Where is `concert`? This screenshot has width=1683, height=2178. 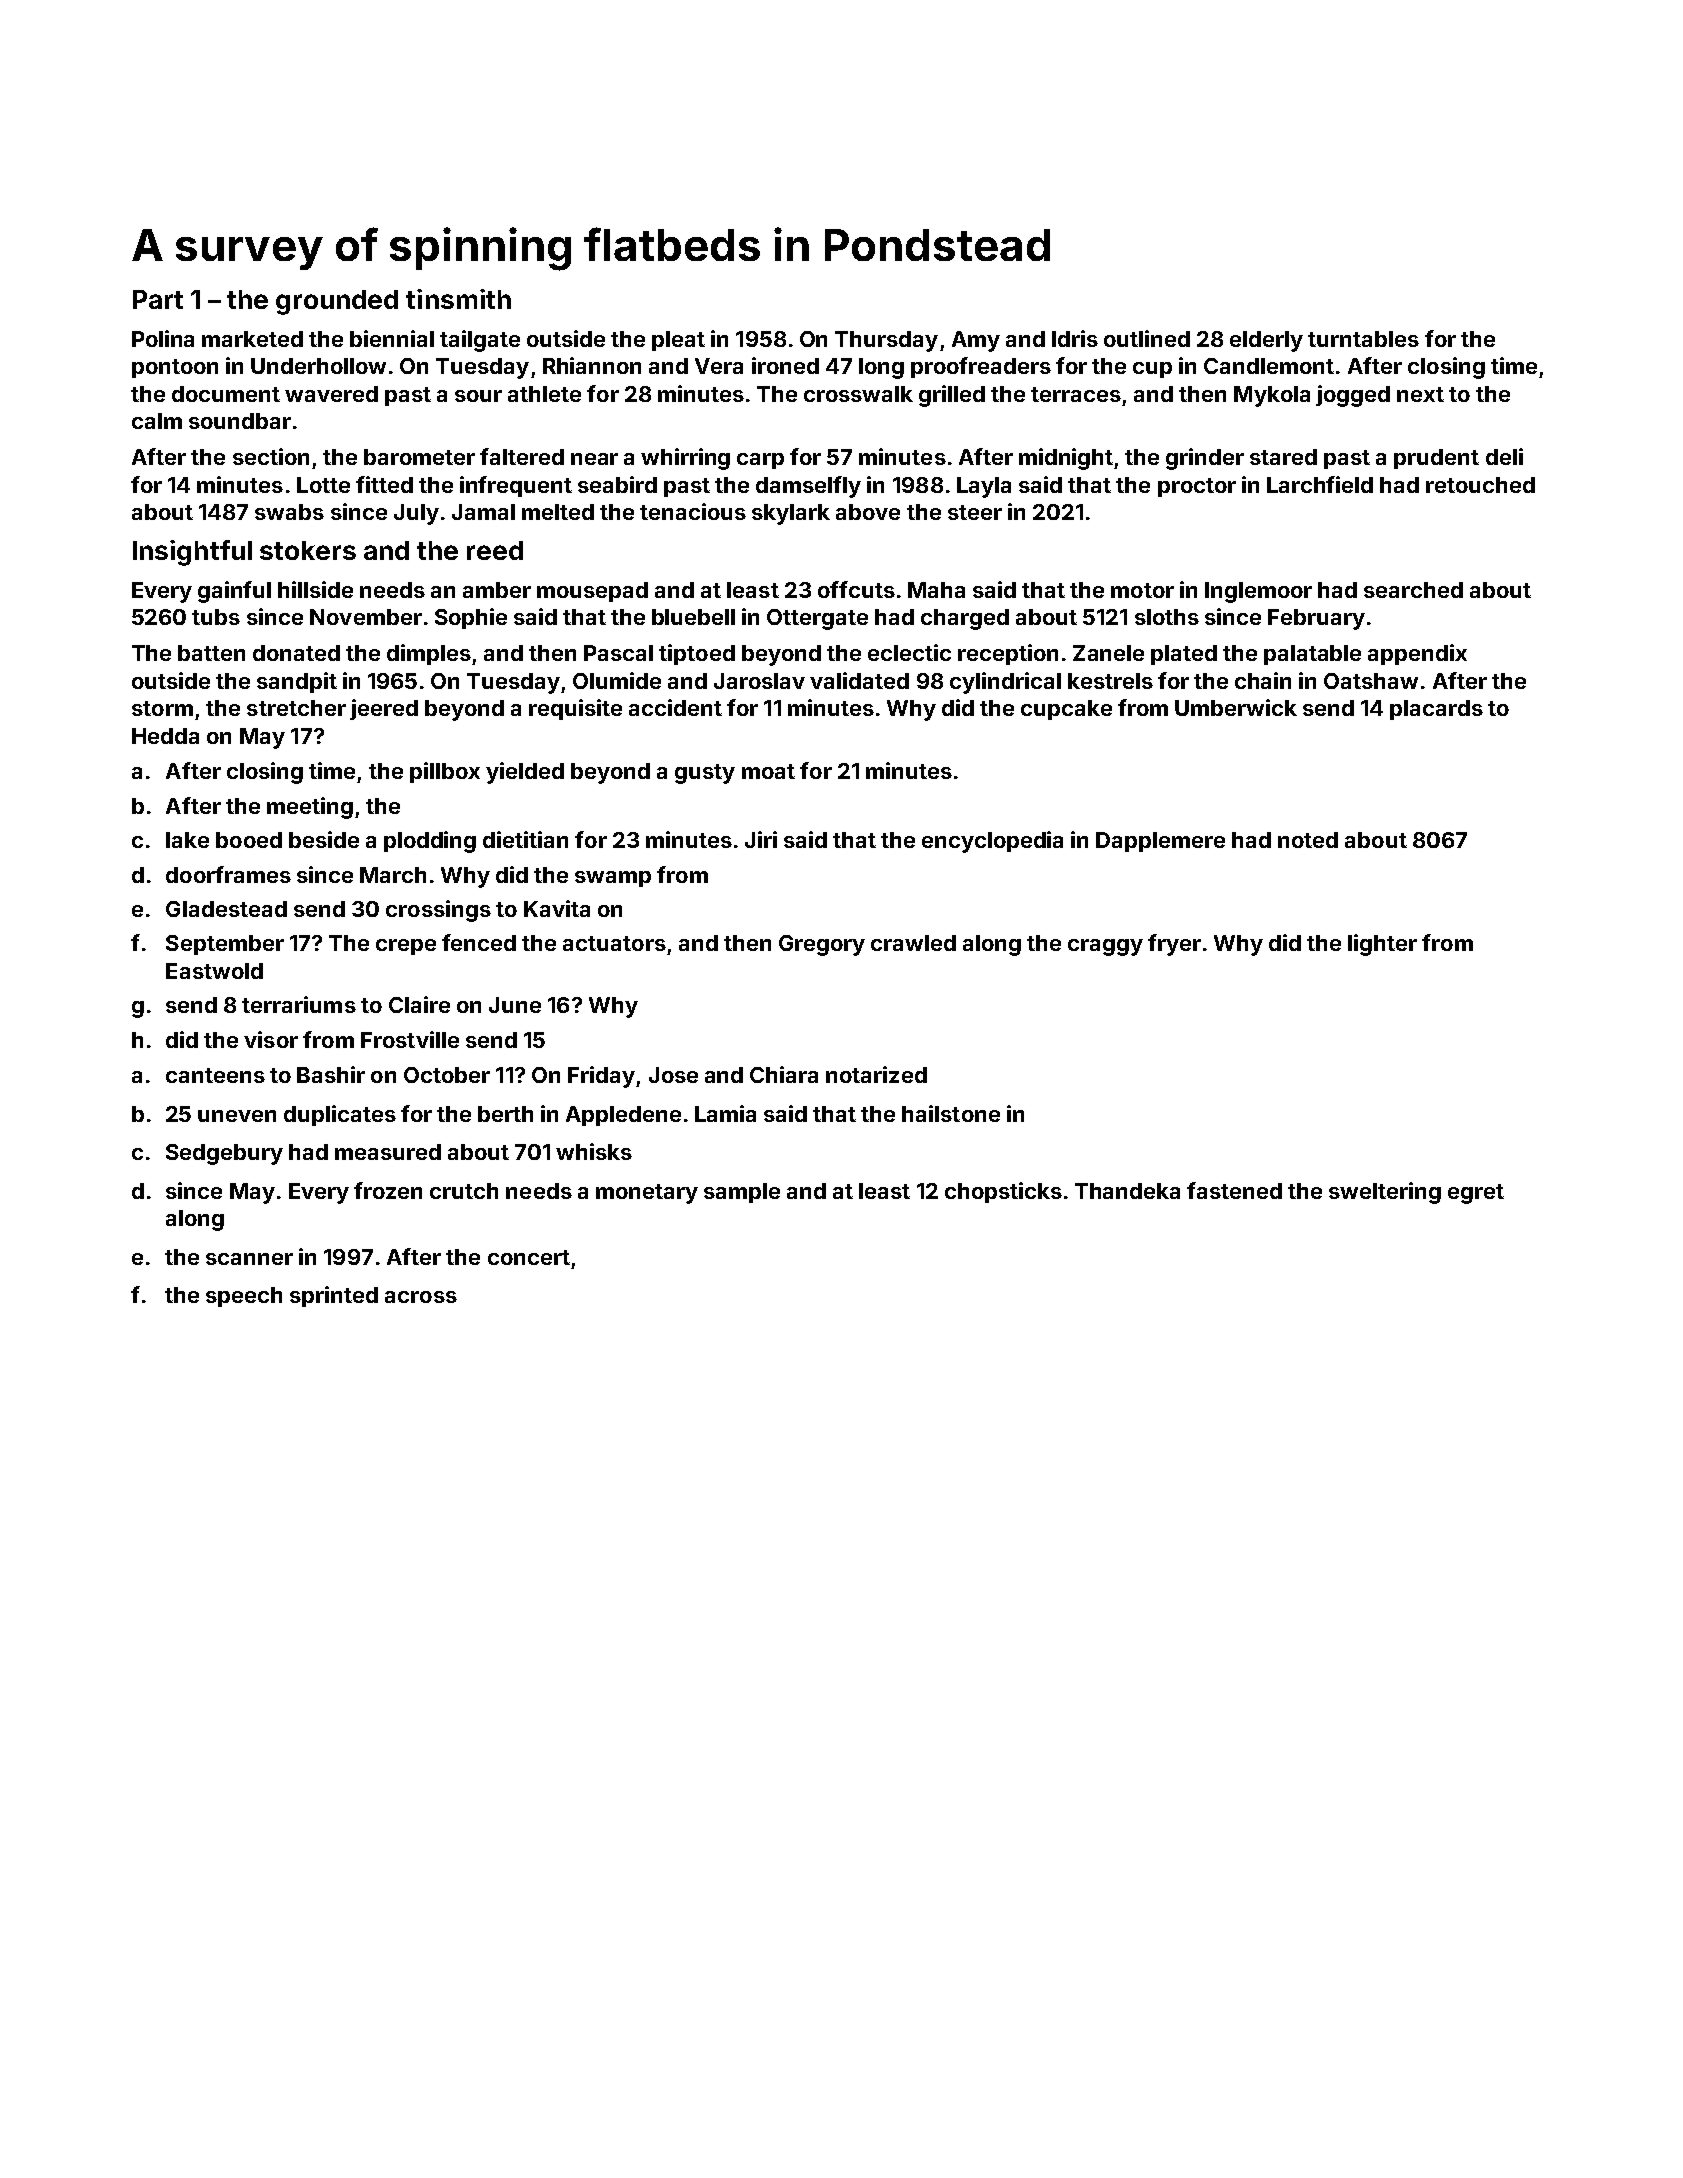
concert is located at coordinates (529, 1257).
